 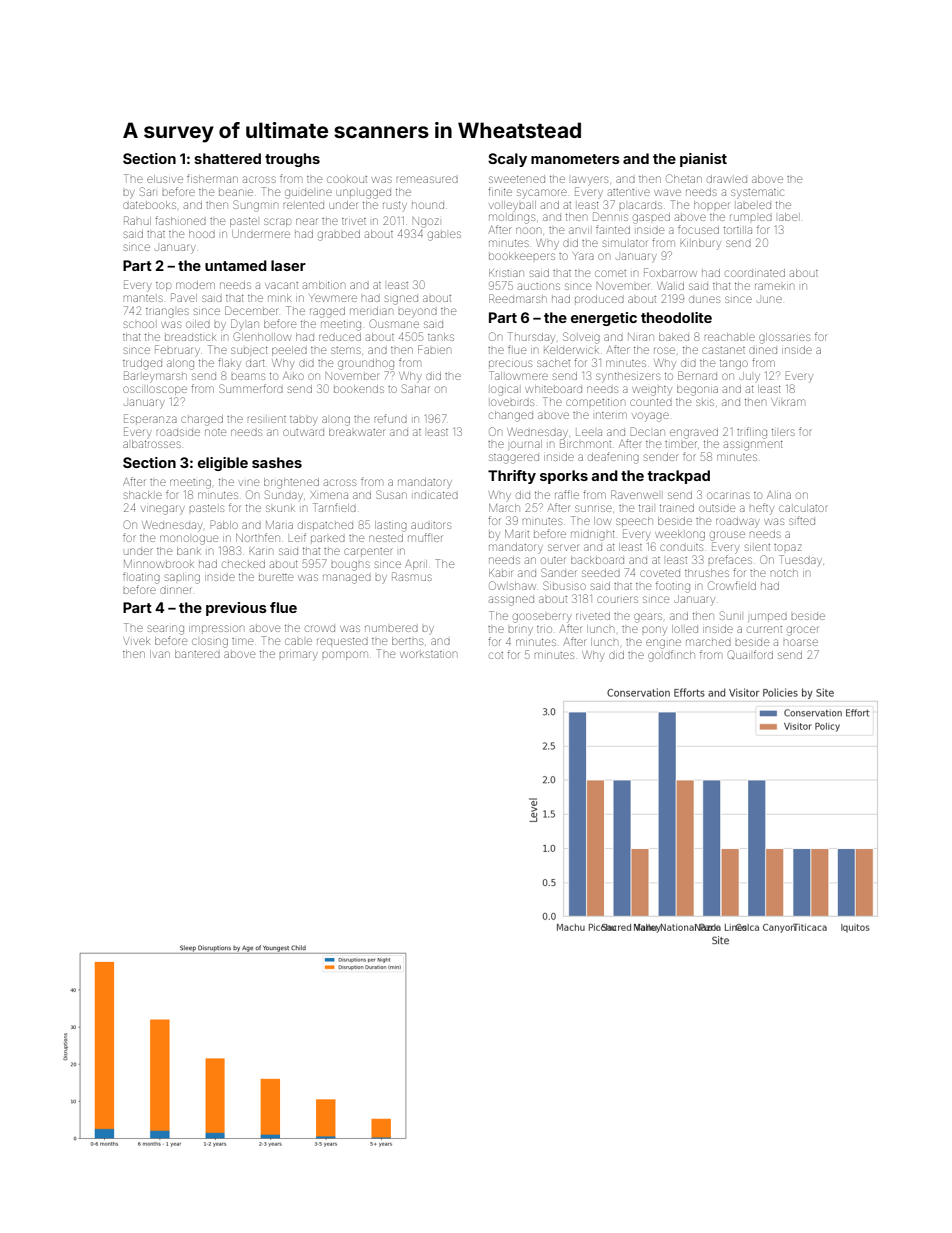 What do you see at coordinates (242, 641) in the image?
I see `time` at bounding box center [242, 641].
